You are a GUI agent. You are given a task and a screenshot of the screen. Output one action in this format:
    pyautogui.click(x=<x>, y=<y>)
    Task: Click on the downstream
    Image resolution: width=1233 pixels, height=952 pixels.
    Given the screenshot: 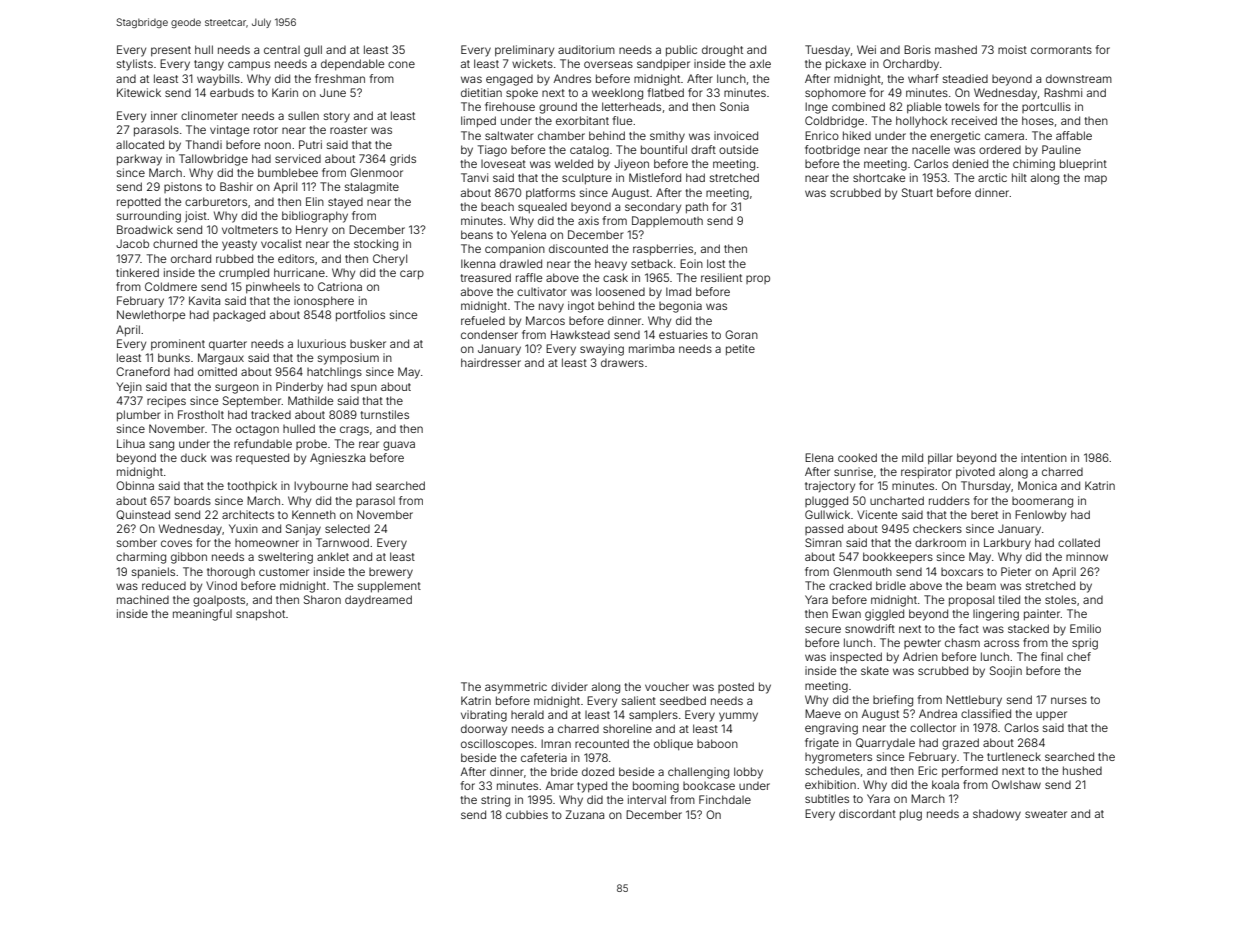 What is the action you would take?
    pyautogui.click(x=1079, y=79)
